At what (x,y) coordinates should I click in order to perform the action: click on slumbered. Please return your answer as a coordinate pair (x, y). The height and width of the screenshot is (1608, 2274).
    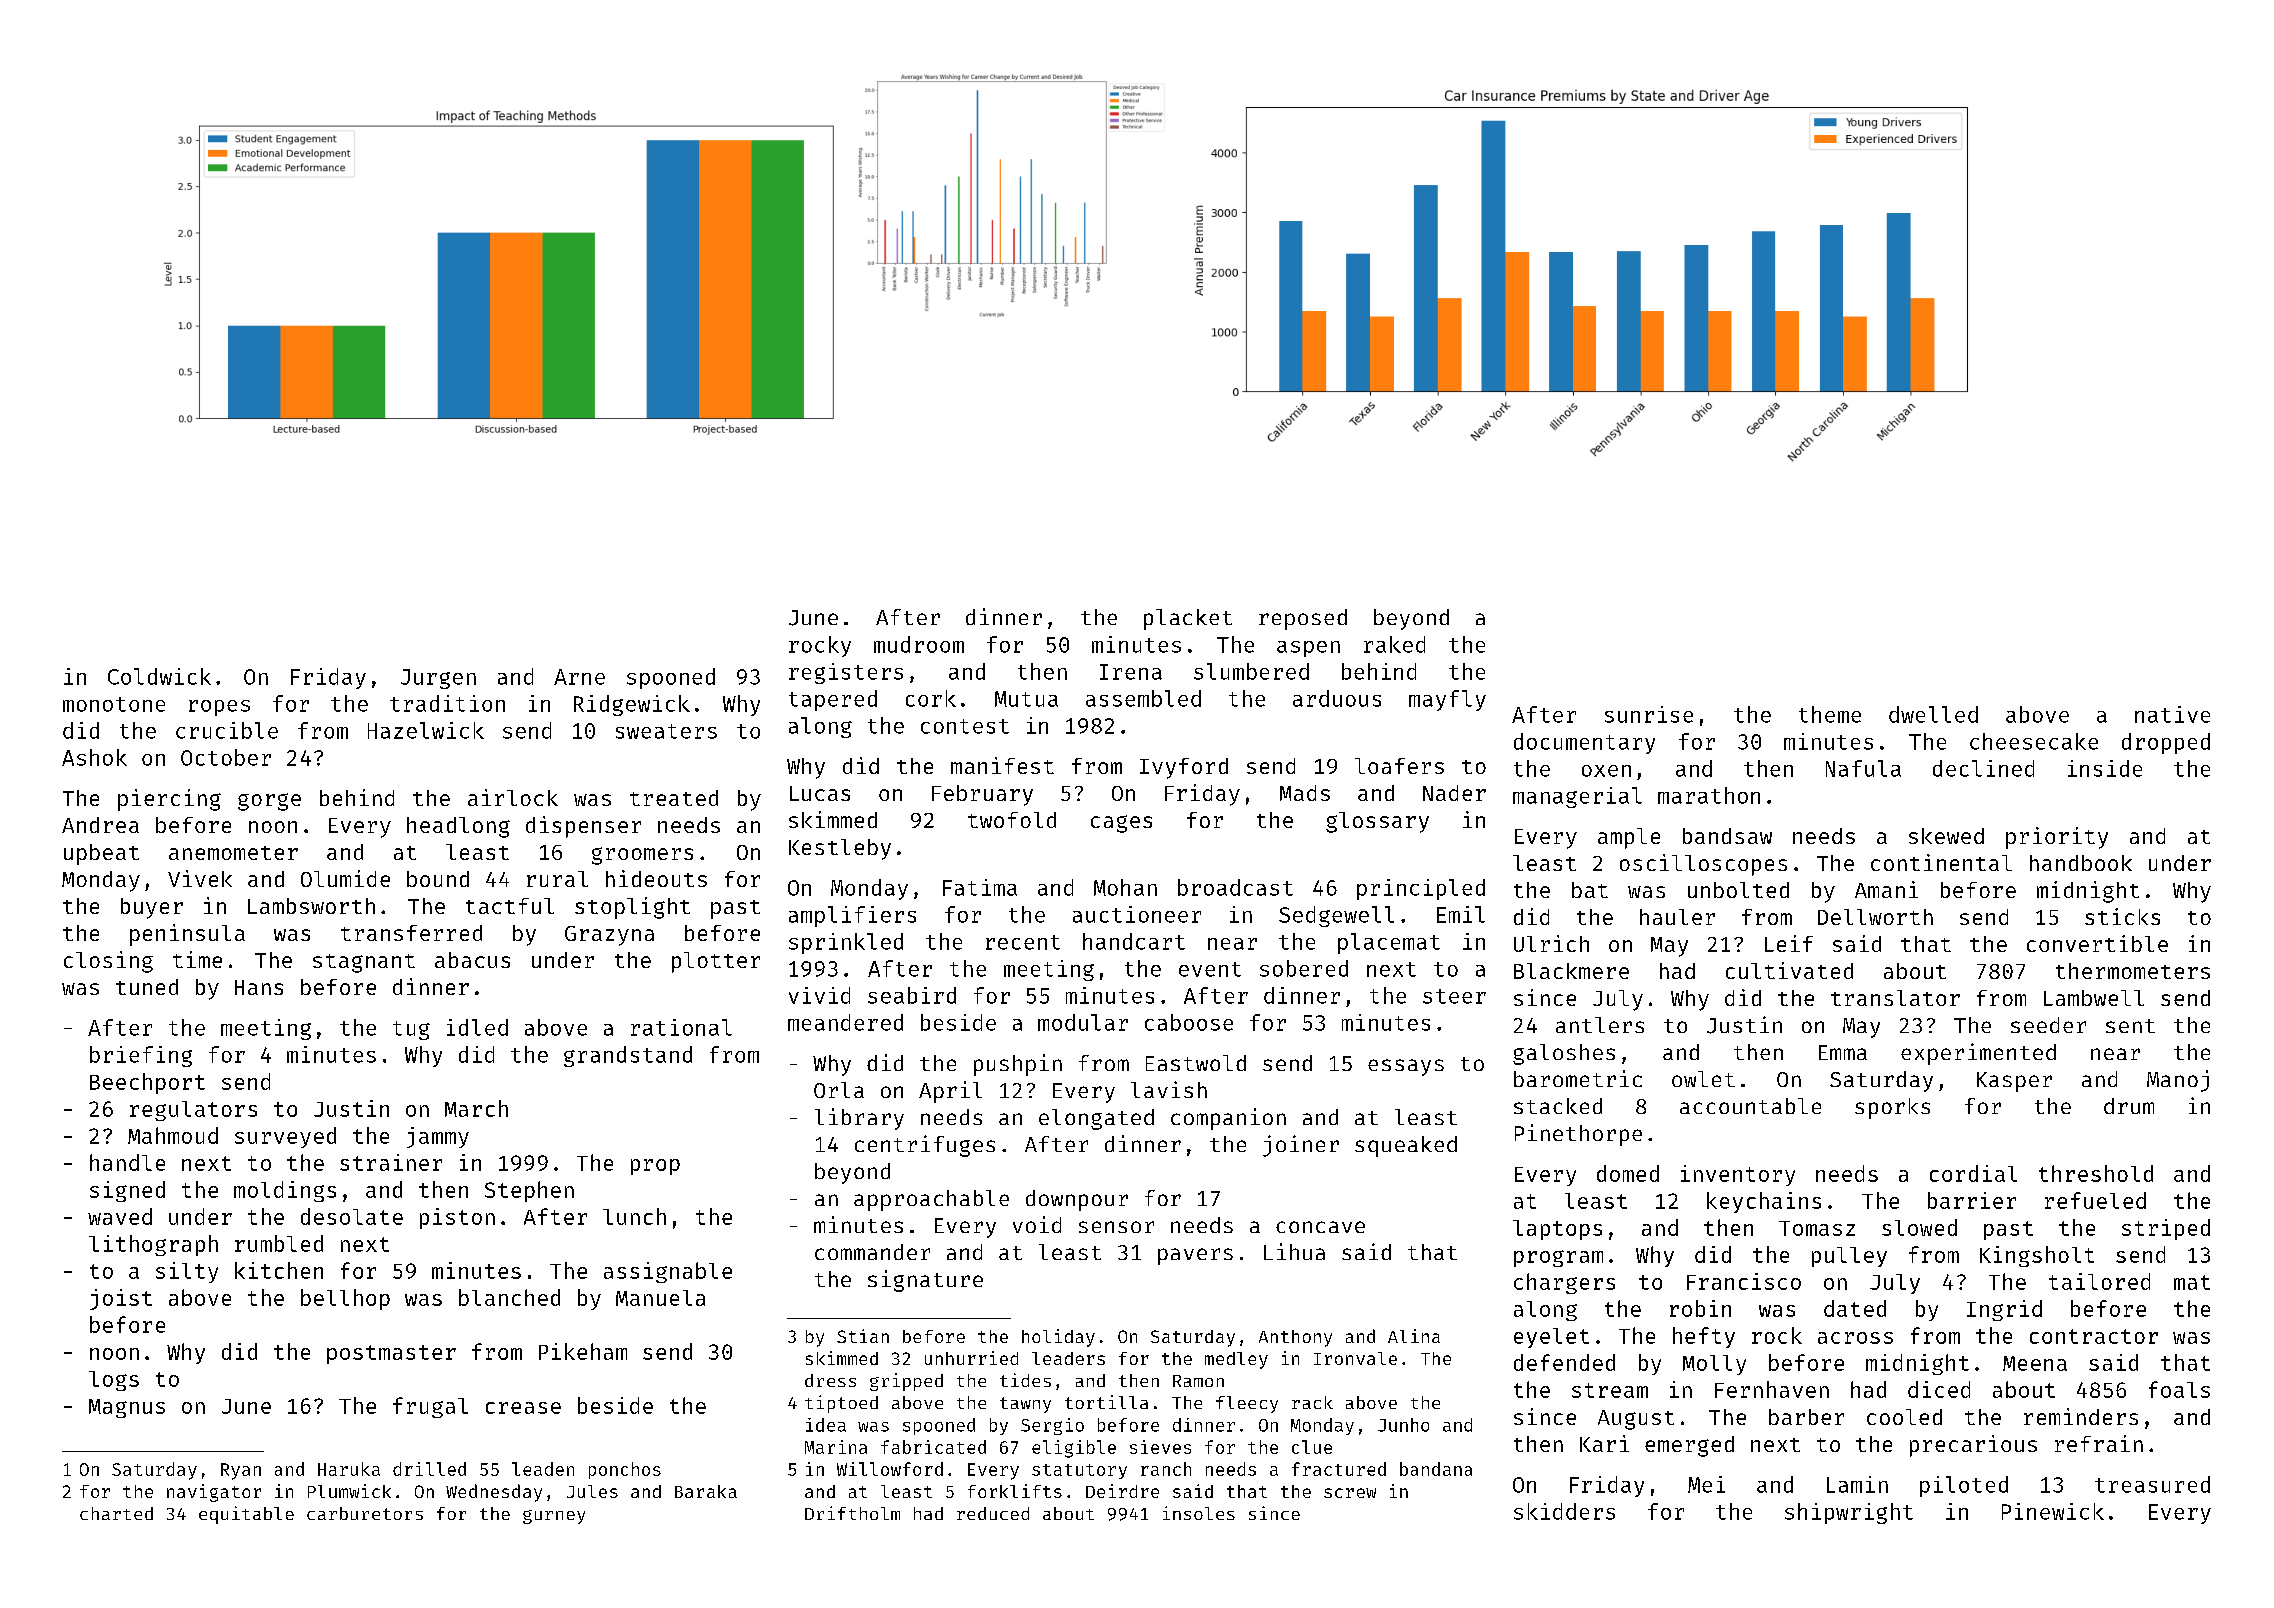
    Looking at the image, I should click on (1251, 671).
